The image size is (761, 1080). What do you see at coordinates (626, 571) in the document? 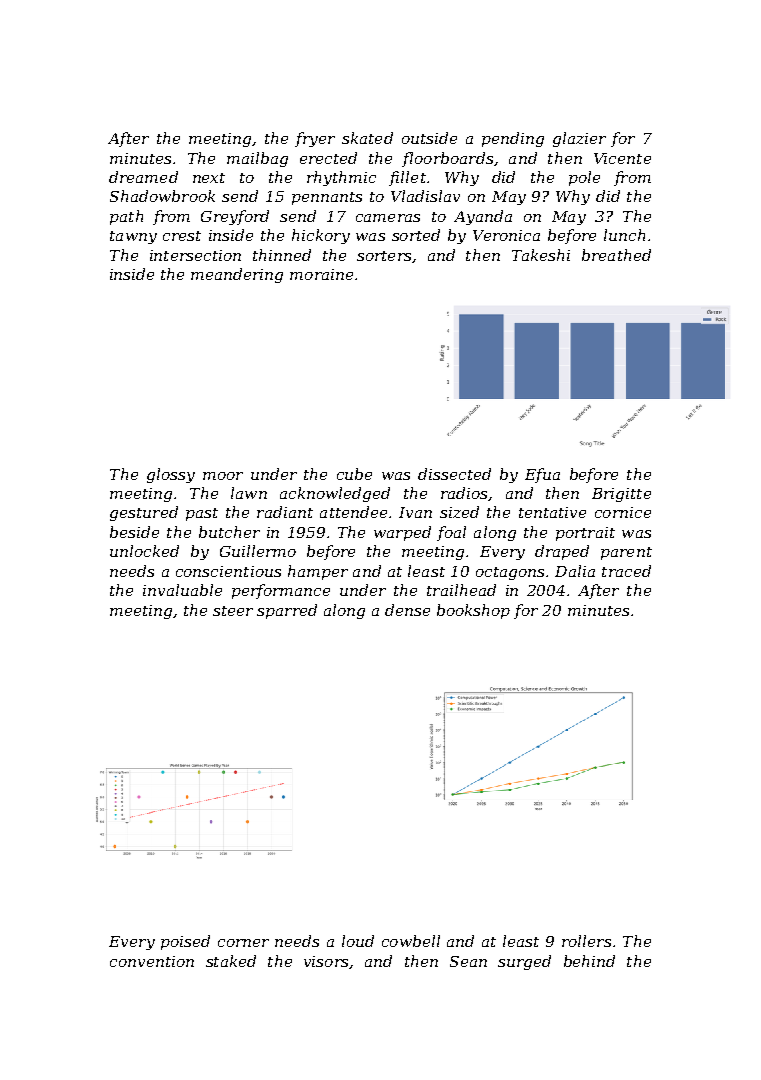
I see `traced` at bounding box center [626, 571].
